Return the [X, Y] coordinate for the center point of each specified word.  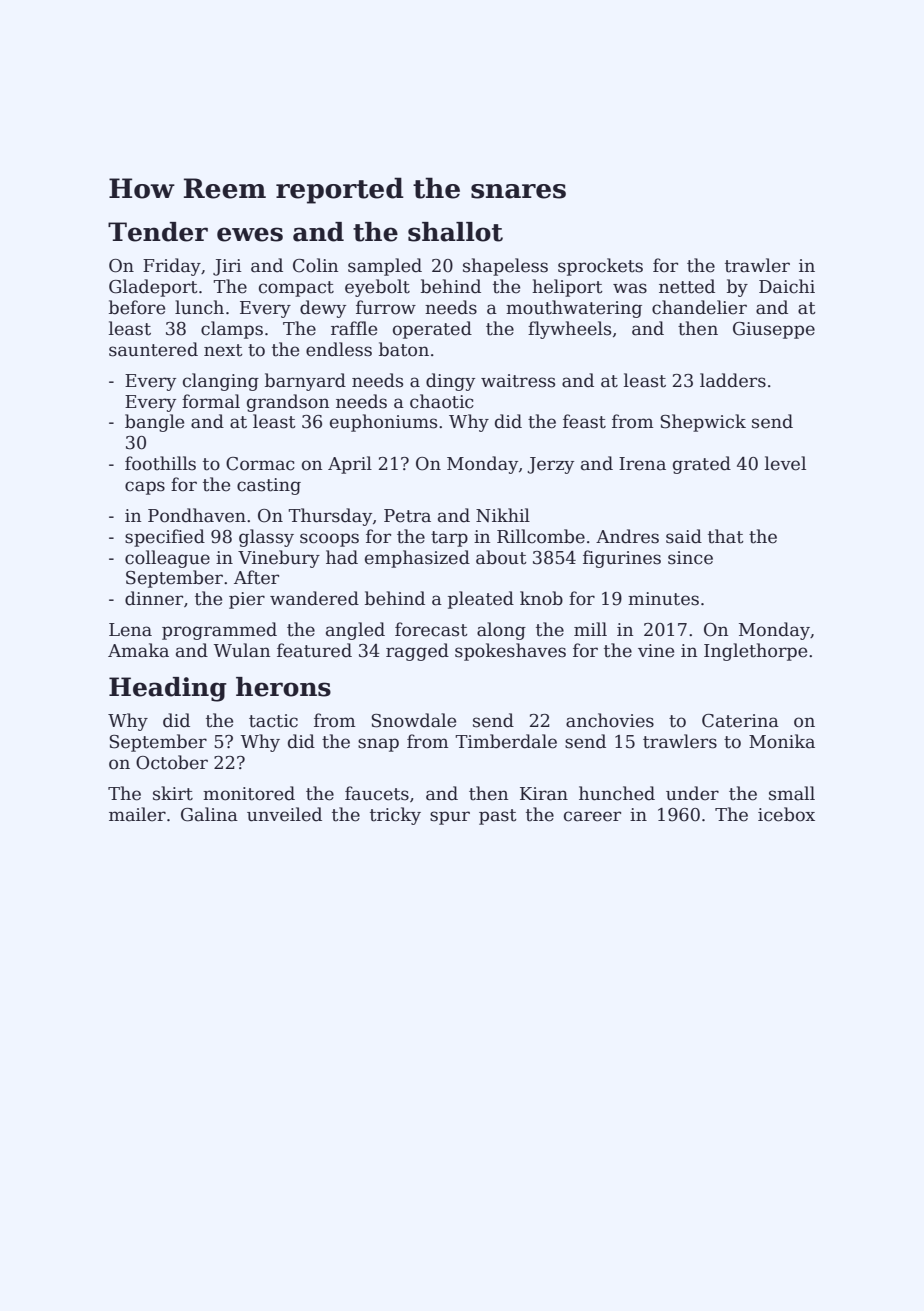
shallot [455, 232]
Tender [158, 232]
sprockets [600, 267]
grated [702, 465]
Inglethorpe [755, 652]
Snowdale [413, 720]
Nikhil [503, 515]
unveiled [284, 814]
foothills [160, 463]
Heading [168, 689]
